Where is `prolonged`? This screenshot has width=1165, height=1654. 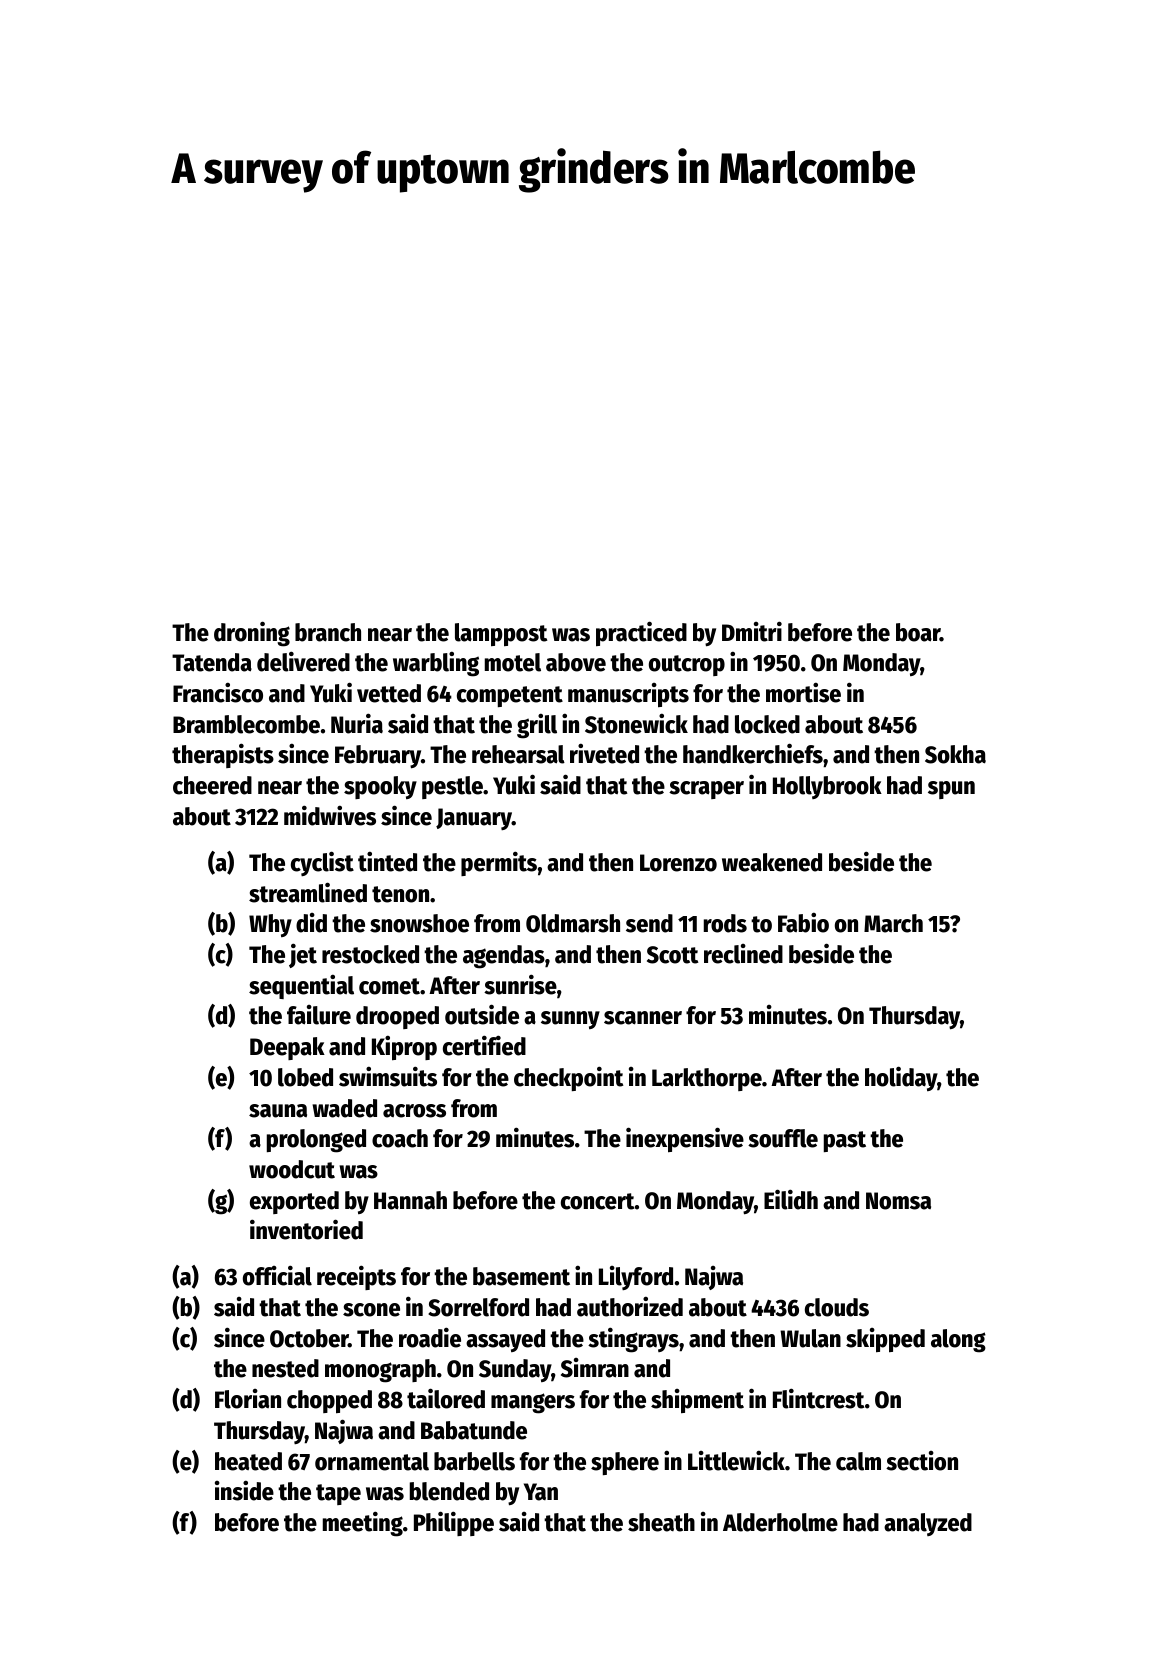 prolonged is located at coordinates (316, 1141).
